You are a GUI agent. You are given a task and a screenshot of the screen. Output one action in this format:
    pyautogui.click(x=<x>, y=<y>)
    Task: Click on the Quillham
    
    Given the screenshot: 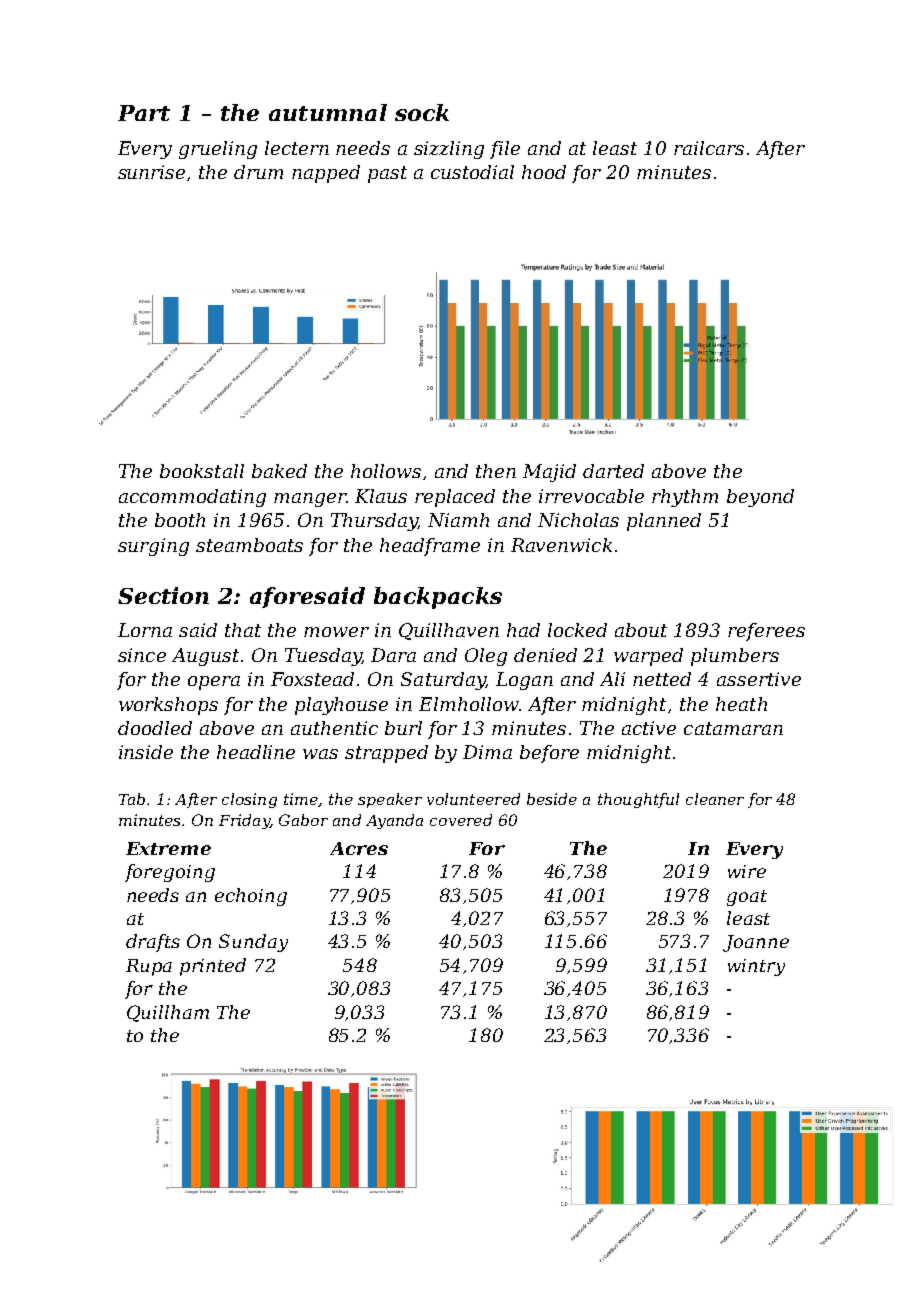 What is the action you would take?
    pyautogui.click(x=168, y=1013)
